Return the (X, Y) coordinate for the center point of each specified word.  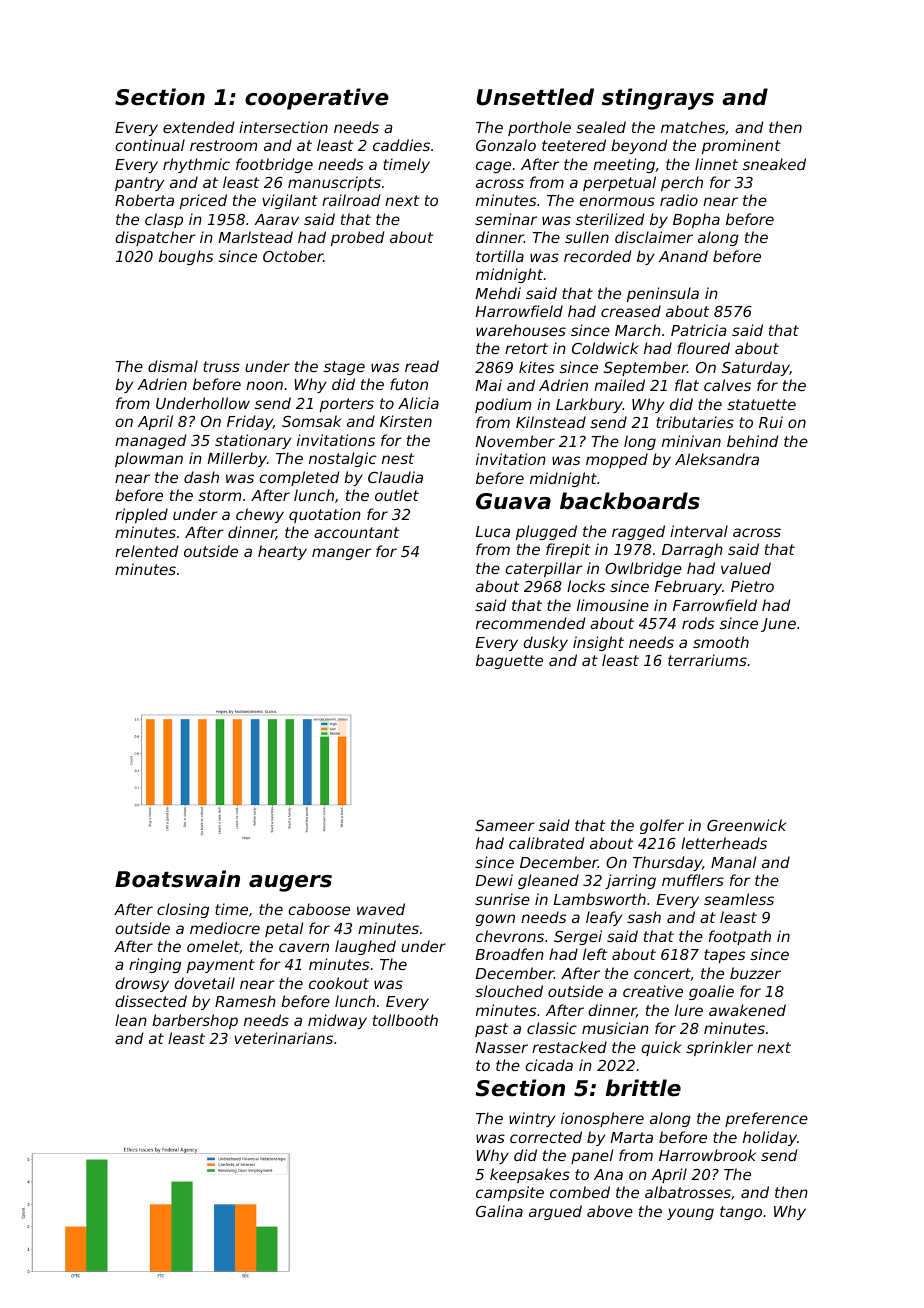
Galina (499, 1211)
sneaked (774, 164)
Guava (513, 501)
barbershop (195, 1021)
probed (357, 238)
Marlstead (256, 237)
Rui (771, 422)
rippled (141, 515)
